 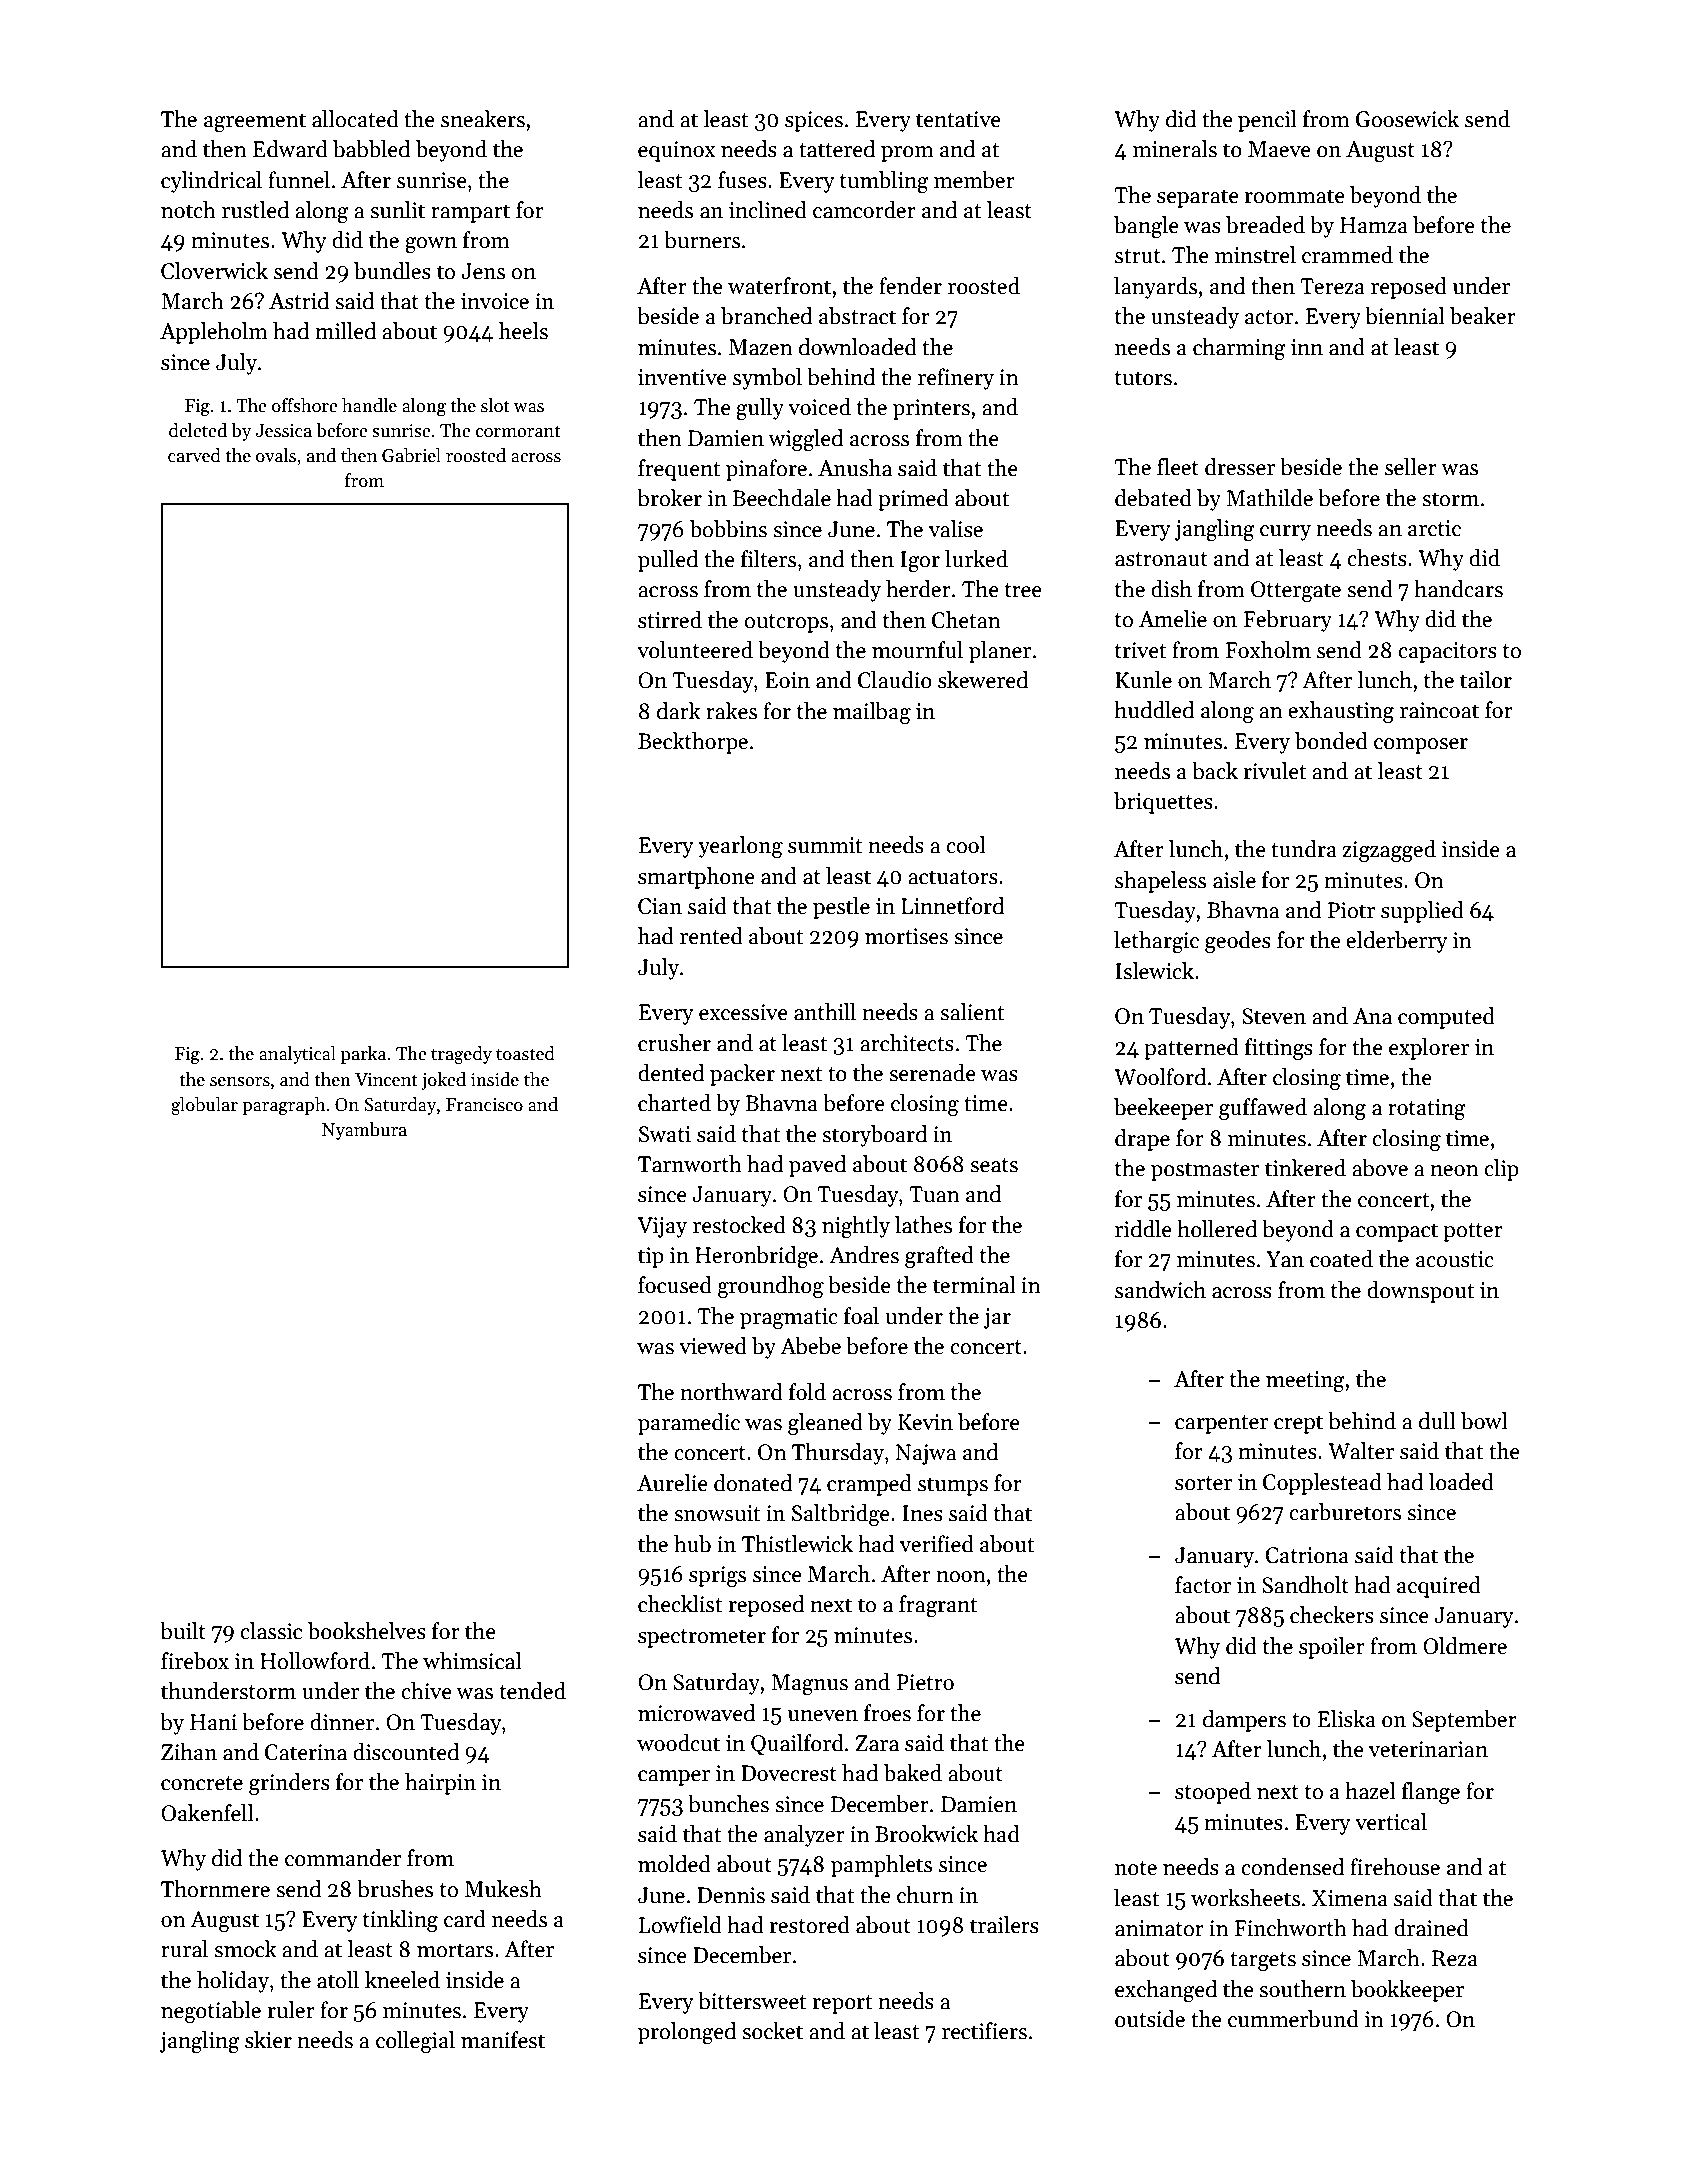 What do you see at coordinates (1288, 621) in the document?
I see `February` at bounding box center [1288, 621].
